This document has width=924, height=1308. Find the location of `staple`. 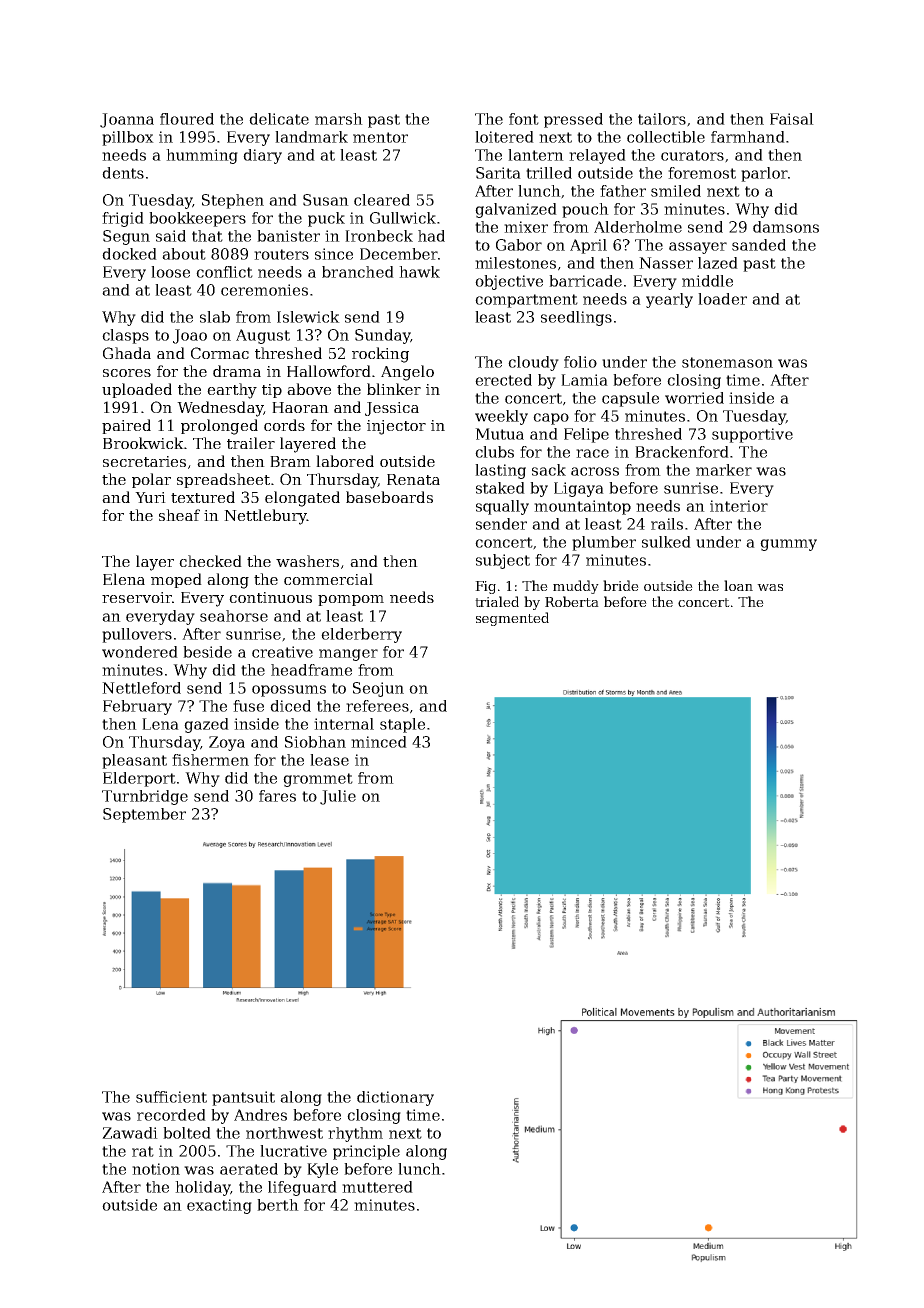

staple is located at coordinates (402, 725).
